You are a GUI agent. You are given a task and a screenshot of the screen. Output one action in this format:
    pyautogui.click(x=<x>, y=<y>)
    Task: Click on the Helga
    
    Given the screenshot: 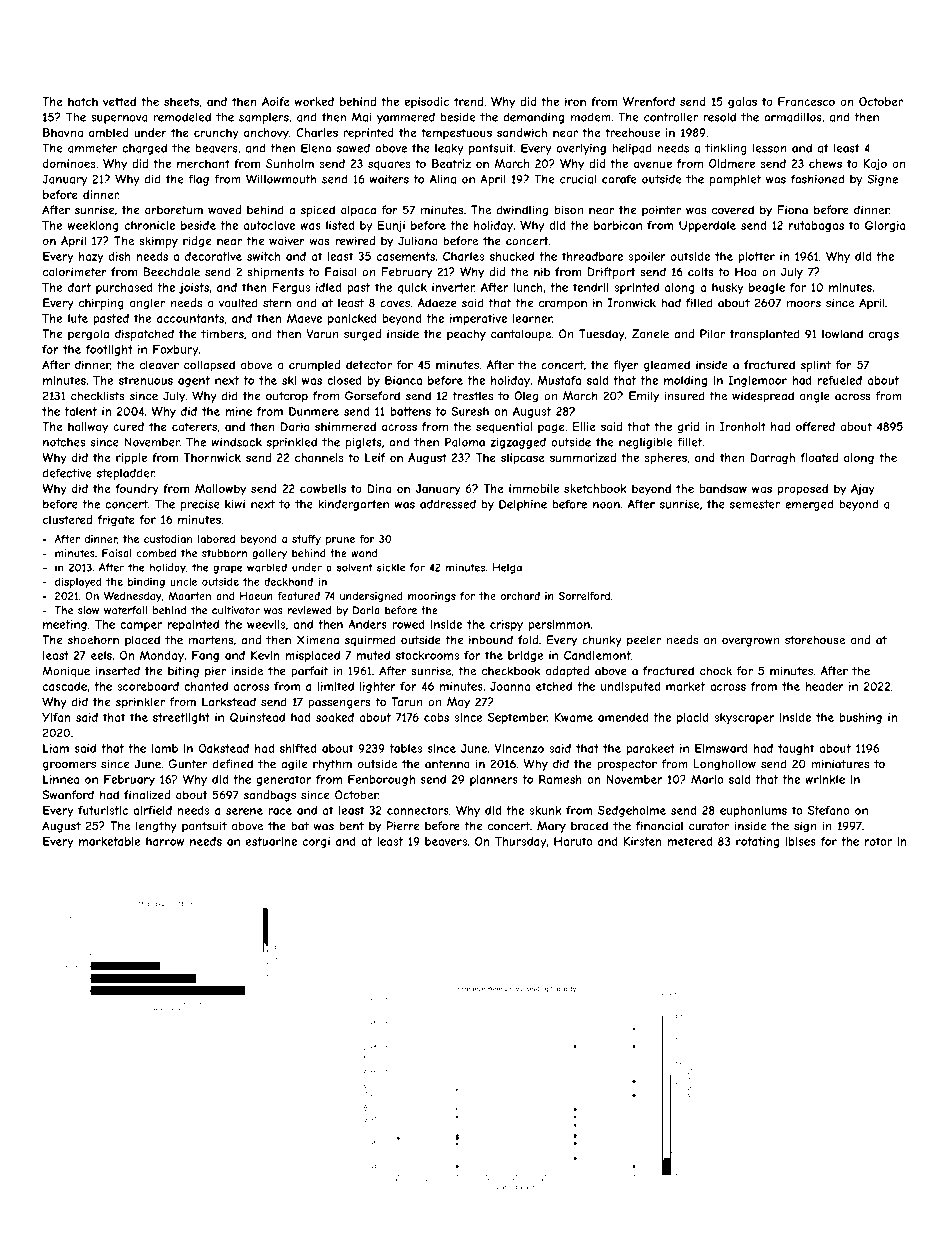 What is the action you would take?
    pyautogui.click(x=507, y=568)
